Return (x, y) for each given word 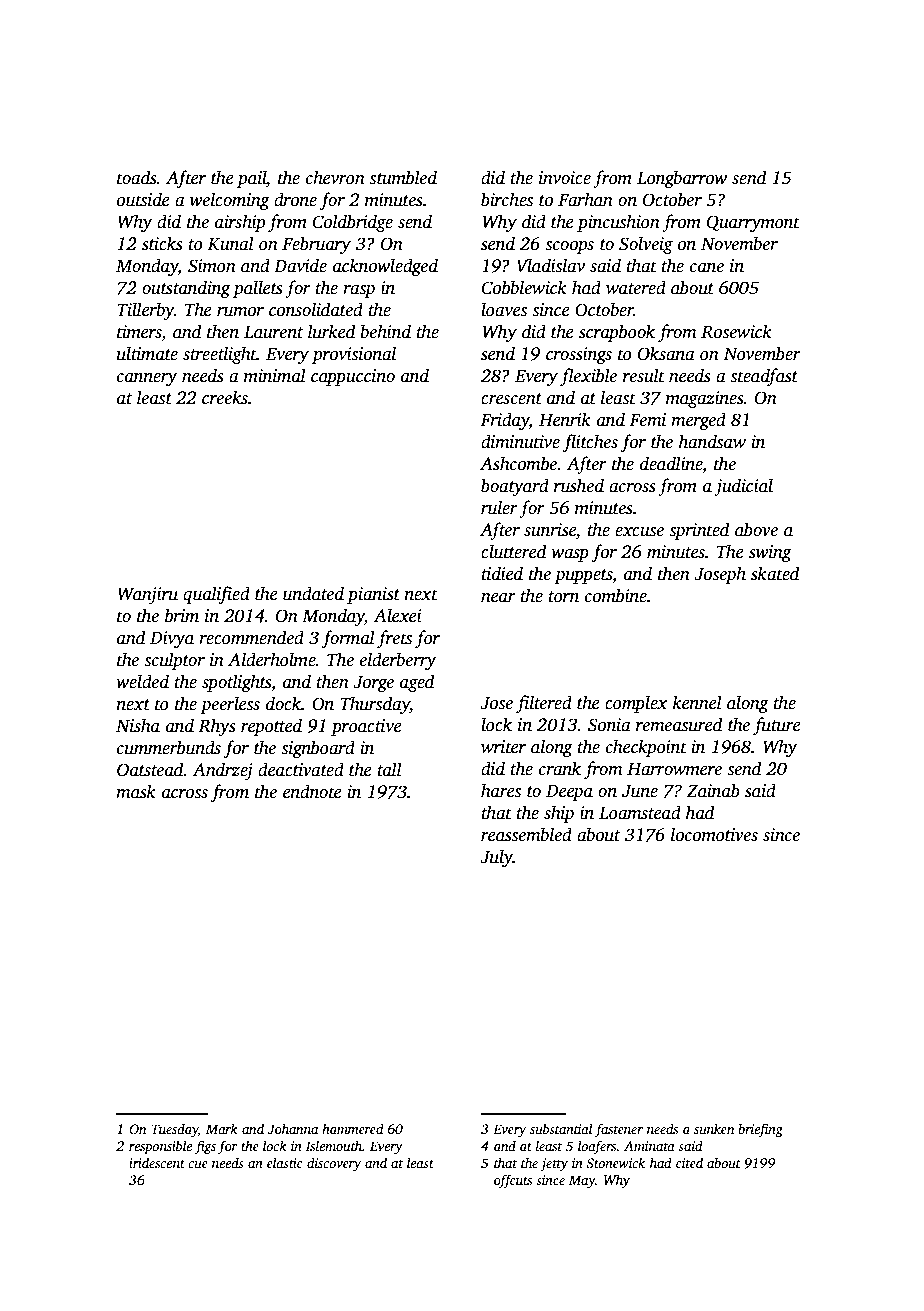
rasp (359, 291)
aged (417, 683)
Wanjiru (148, 595)
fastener (619, 1130)
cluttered (513, 551)
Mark (222, 1128)
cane (707, 268)
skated (775, 573)
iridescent (157, 1162)
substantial (561, 1128)
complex (636, 704)
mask (136, 791)
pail (251, 179)
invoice (565, 178)
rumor (240, 312)
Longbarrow (682, 179)
